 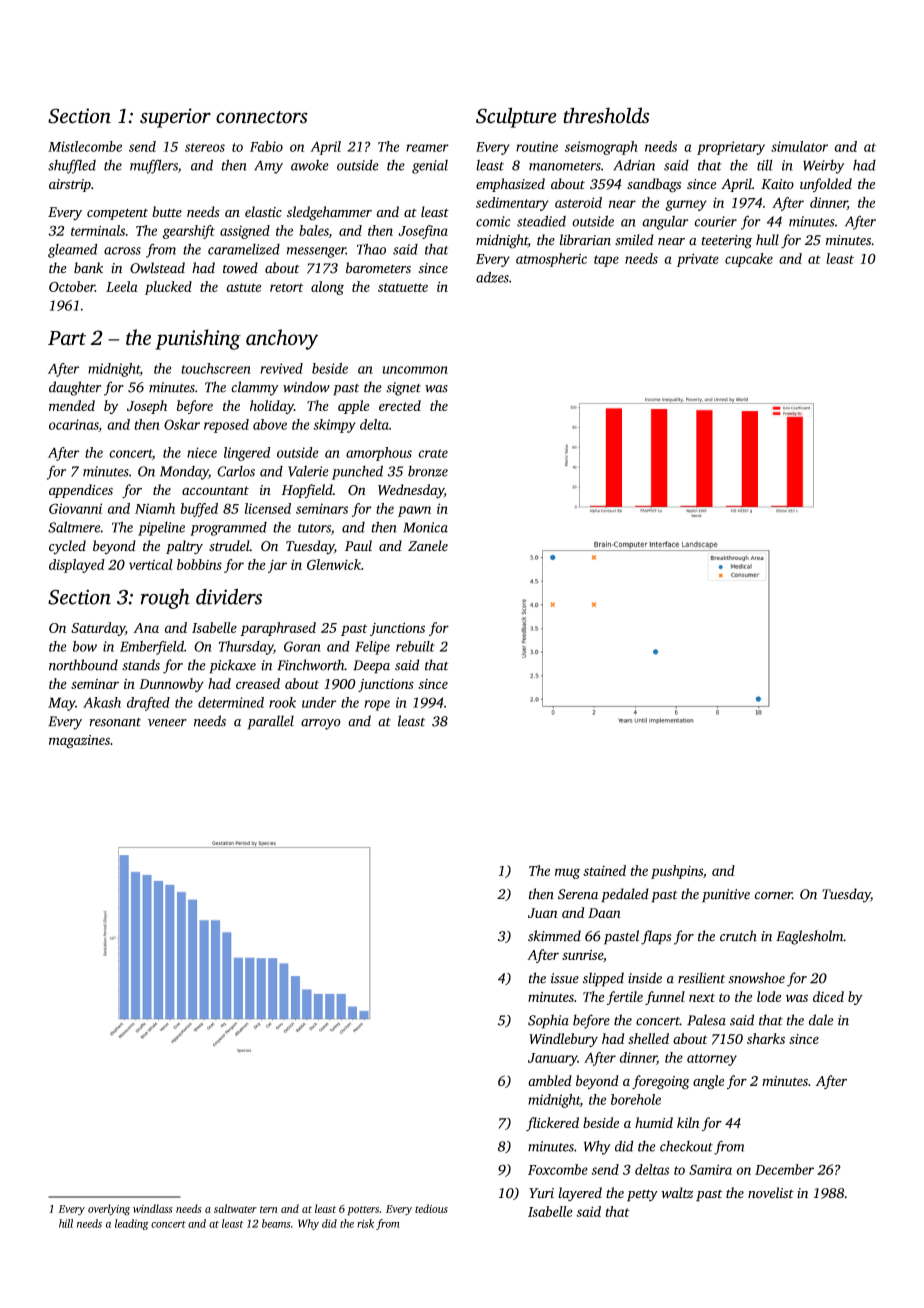 What do you see at coordinates (543, 913) in the screenshot?
I see `Juan` at bounding box center [543, 913].
